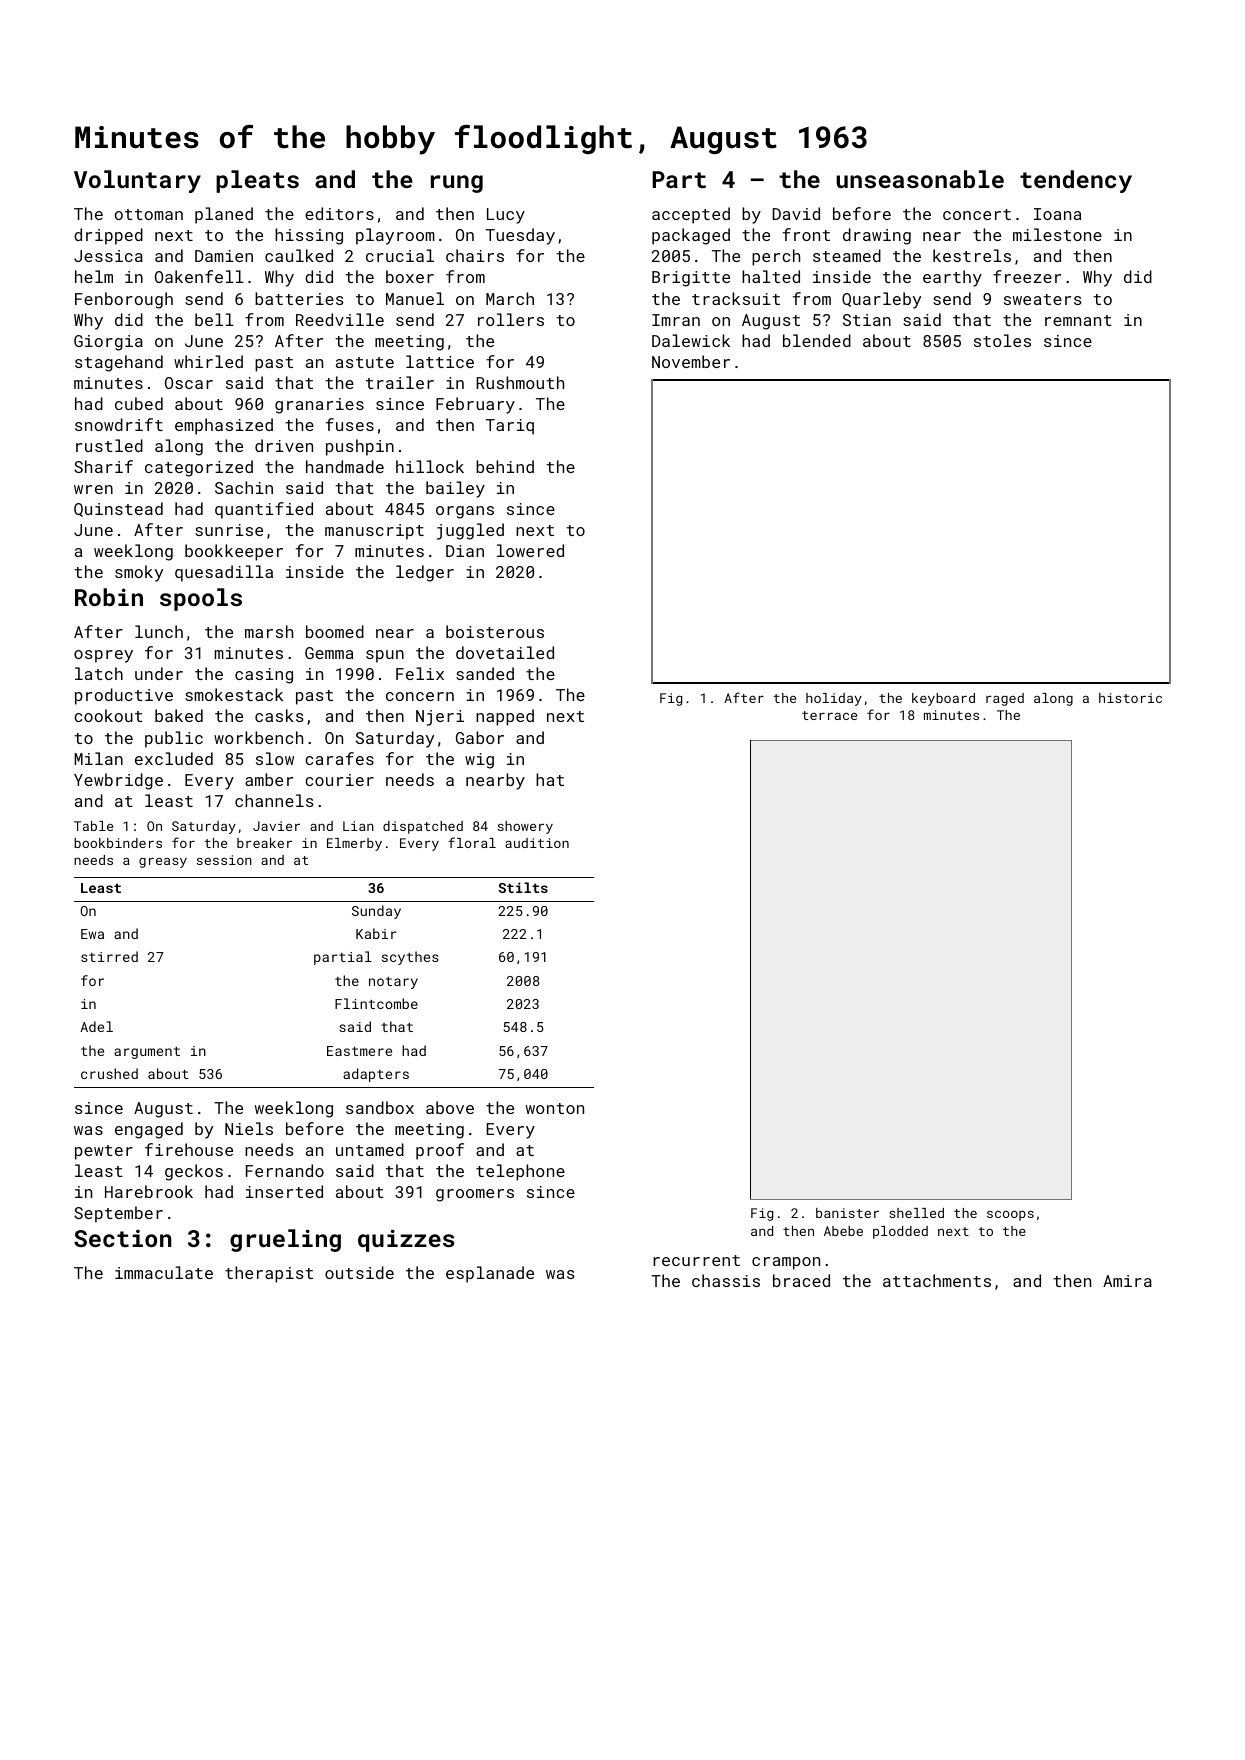  I want to click on therapist, so click(269, 1274).
